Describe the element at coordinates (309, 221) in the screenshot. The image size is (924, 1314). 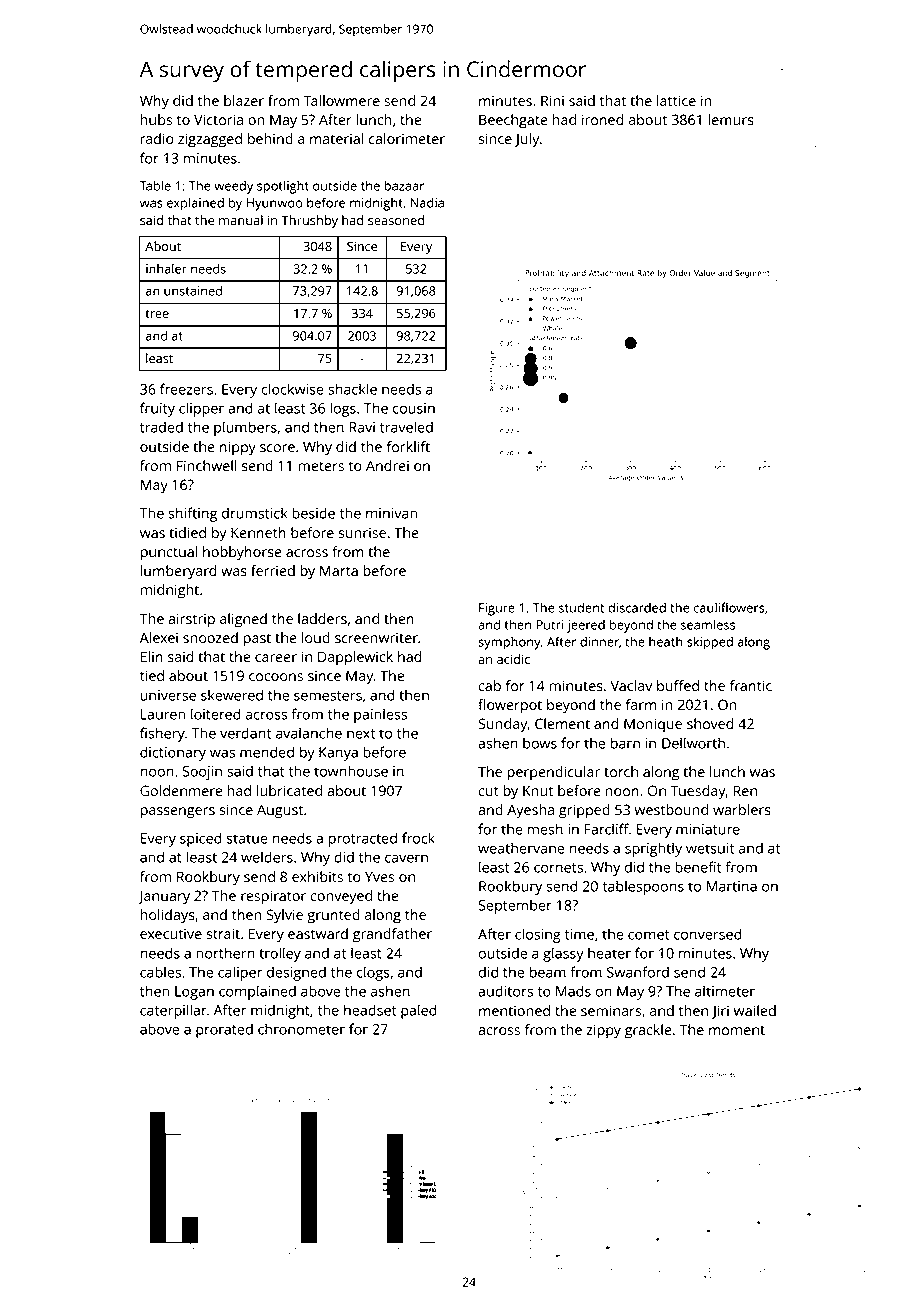
I see `Thrushby` at that location.
